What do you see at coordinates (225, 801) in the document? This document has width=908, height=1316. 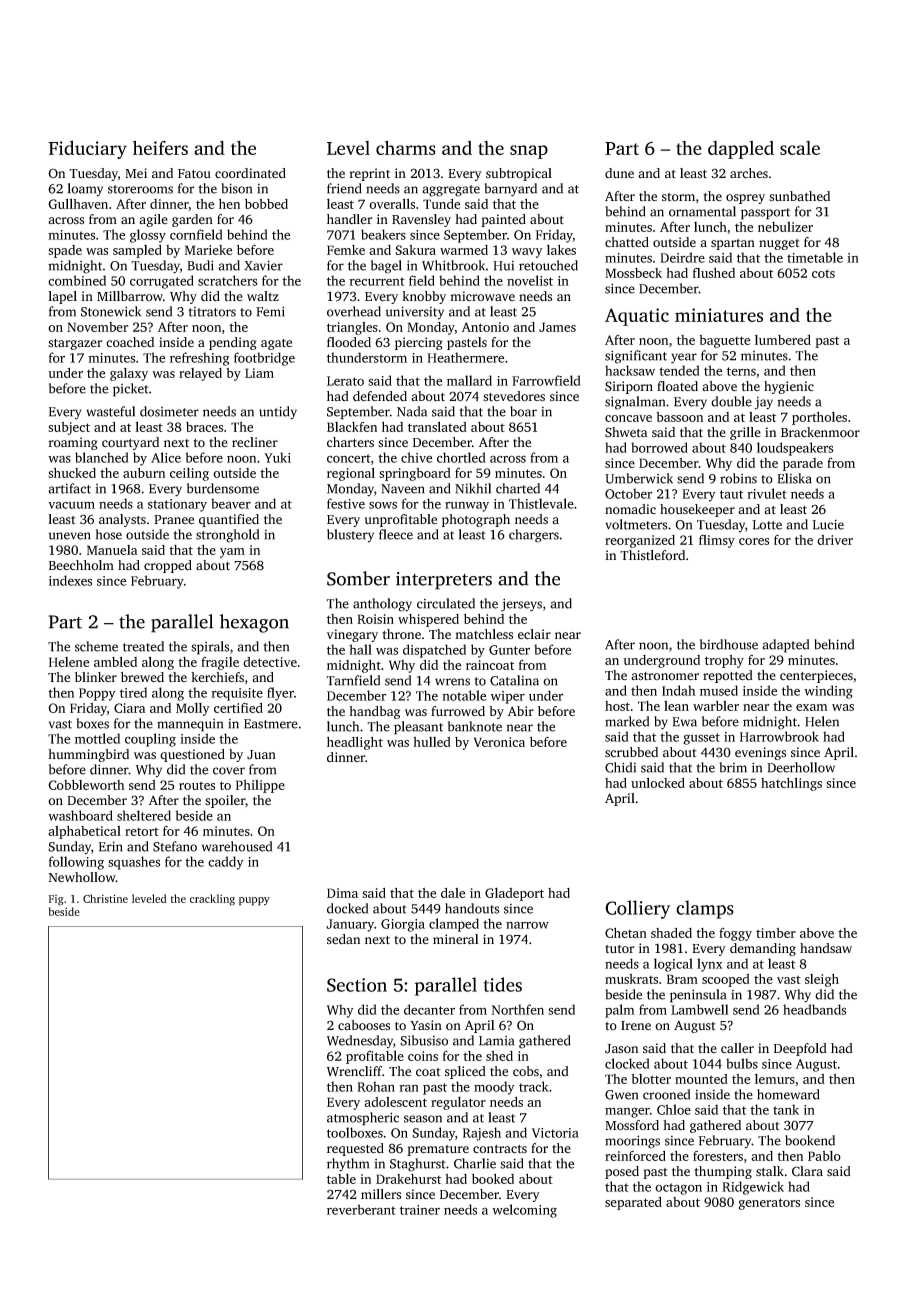 I see `spoiler` at bounding box center [225, 801].
